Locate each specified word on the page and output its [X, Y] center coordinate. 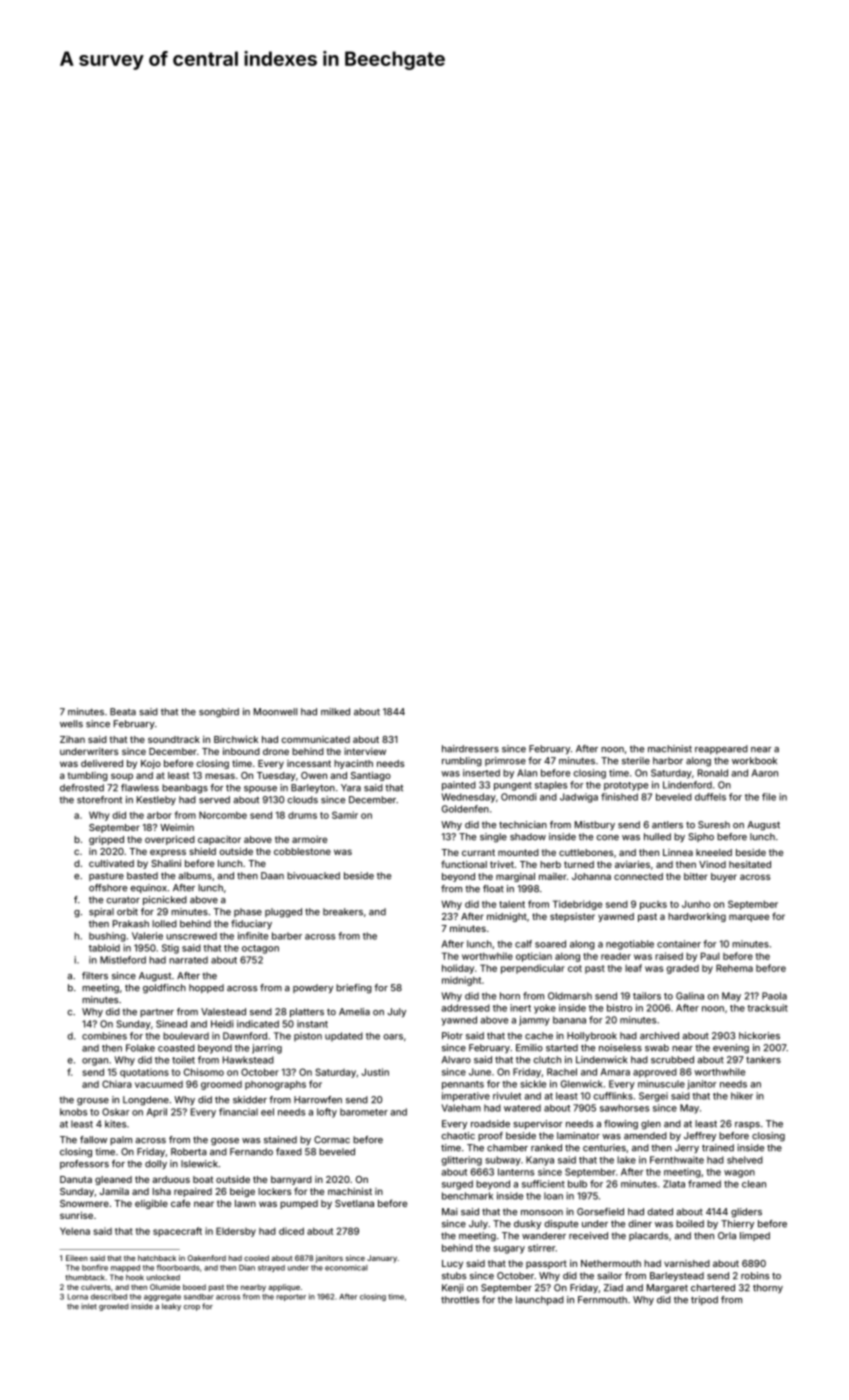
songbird [219, 713]
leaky [171, 1307]
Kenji [453, 1288]
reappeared [721, 749]
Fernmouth [602, 1300]
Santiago [371, 776]
